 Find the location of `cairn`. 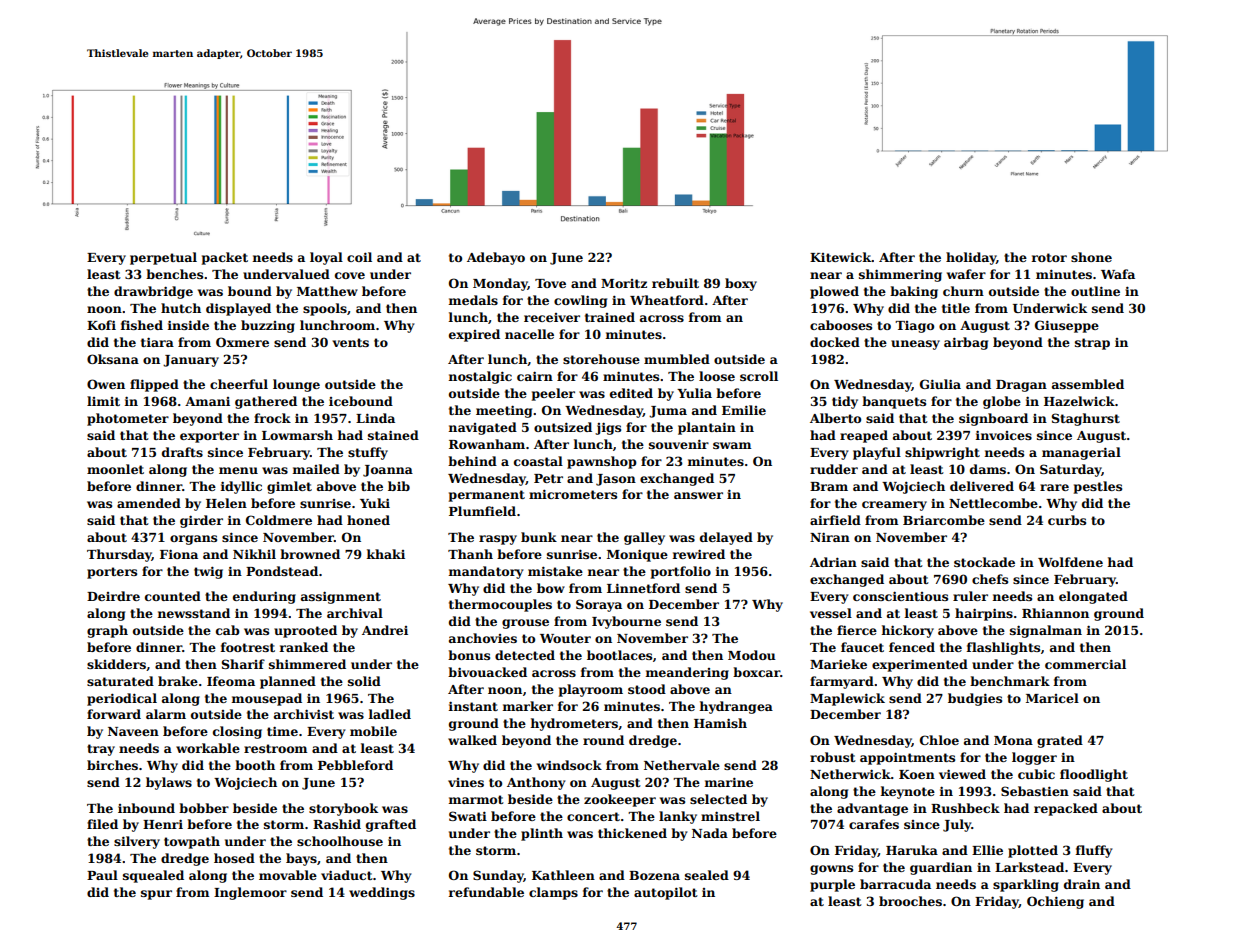

cairn is located at coordinates (535, 376).
